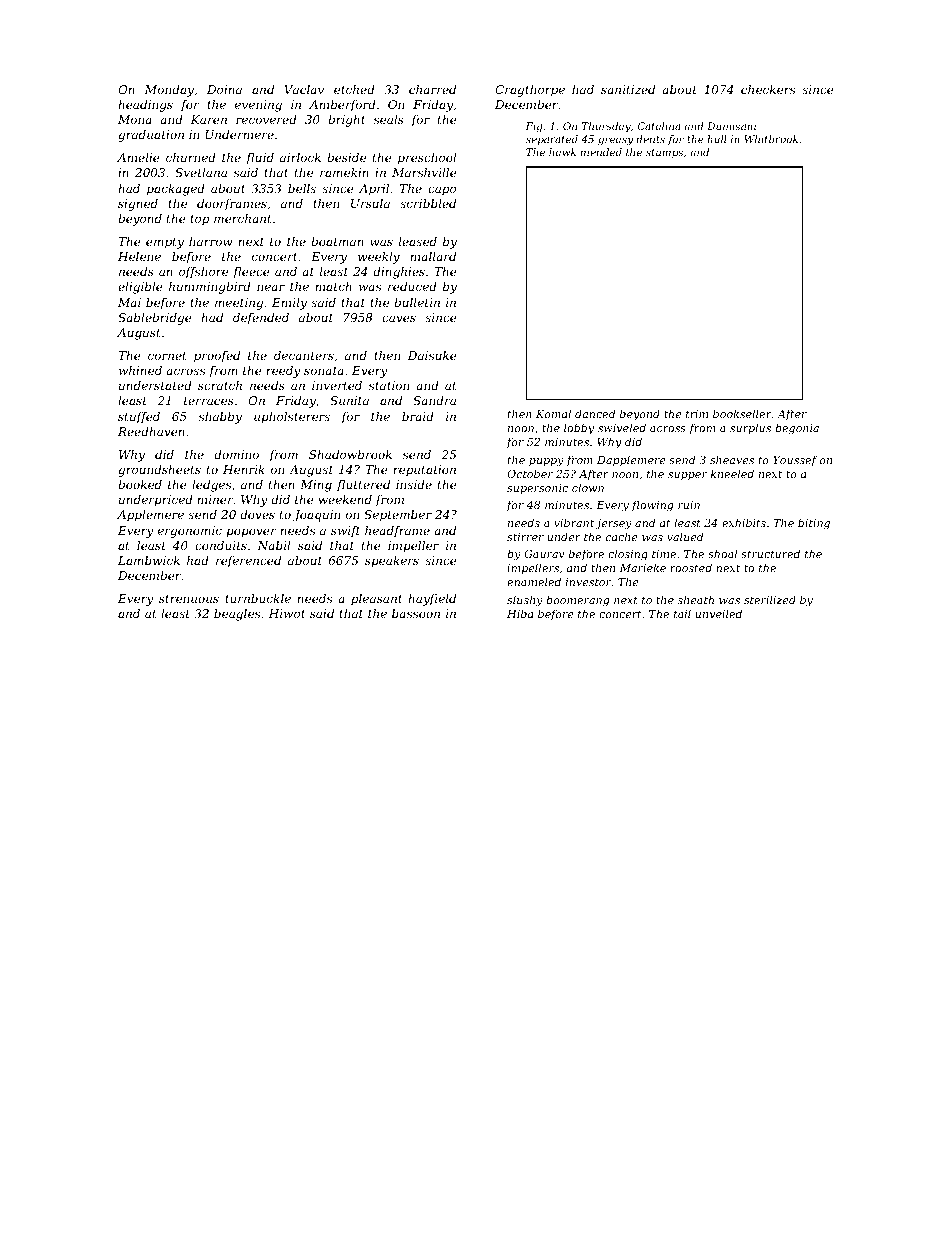  I want to click on leased, so click(418, 241).
